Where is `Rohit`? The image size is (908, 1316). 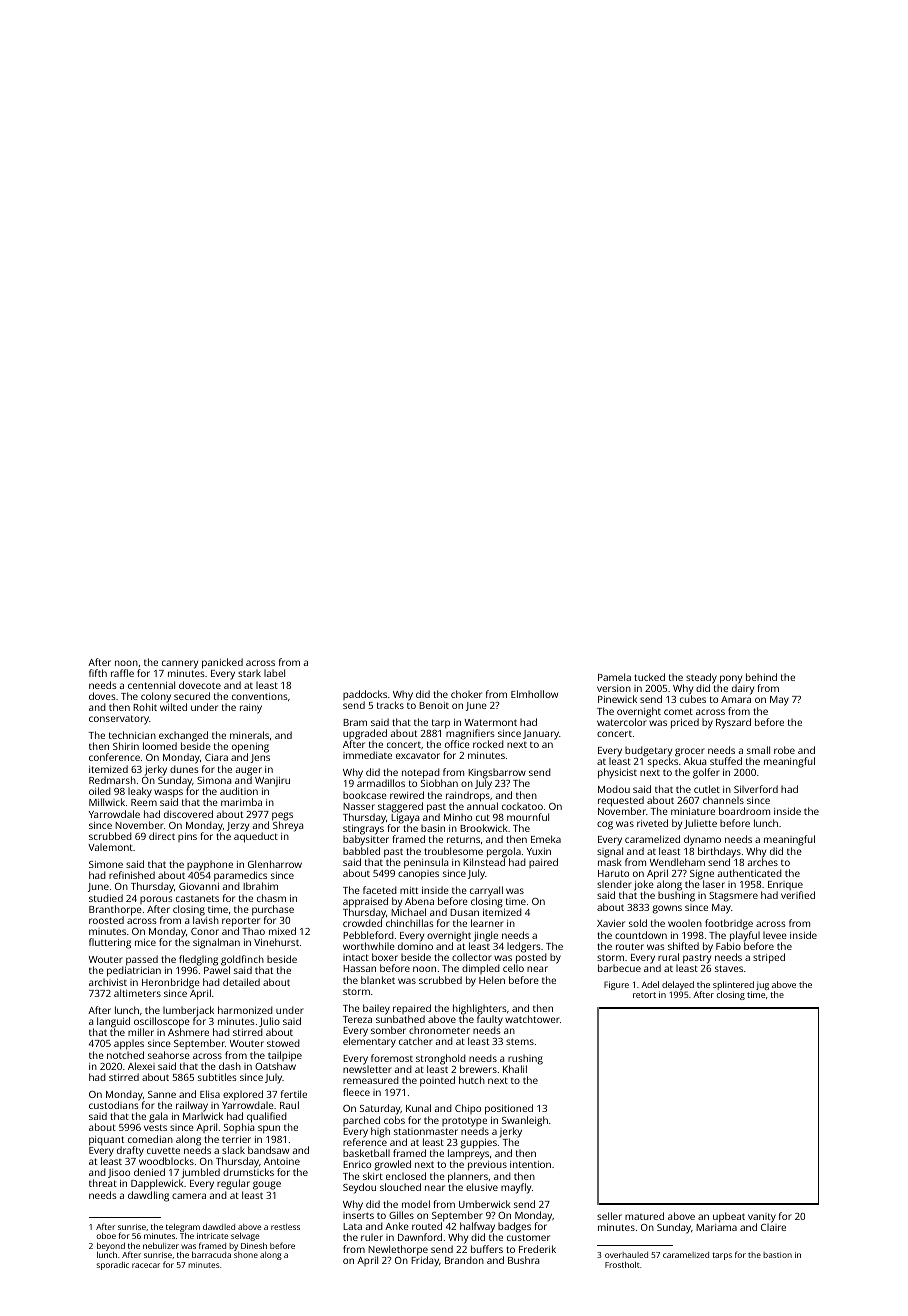
Rohit is located at coordinates (145, 707).
